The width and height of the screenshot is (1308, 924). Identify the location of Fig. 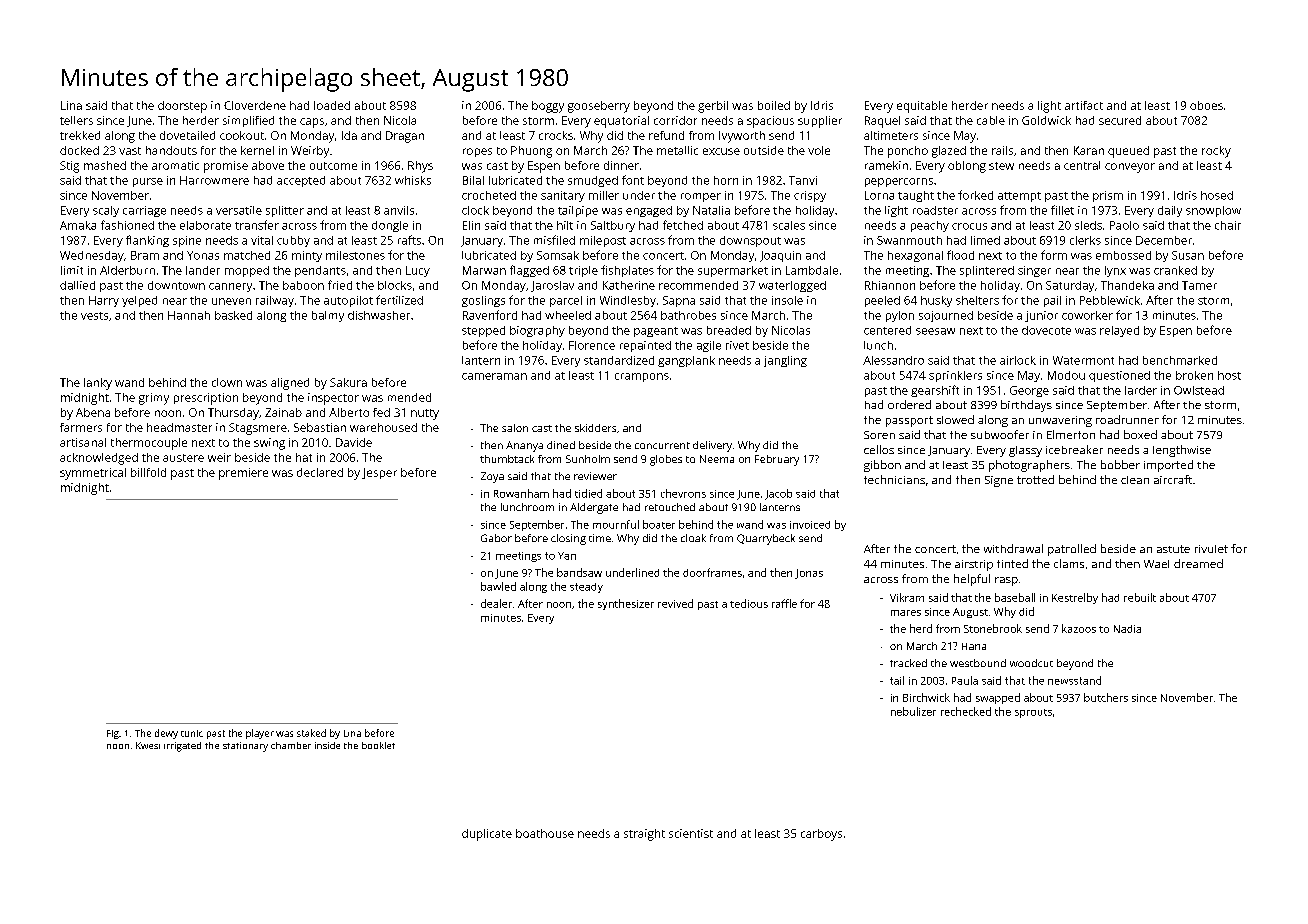
(113, 734).
